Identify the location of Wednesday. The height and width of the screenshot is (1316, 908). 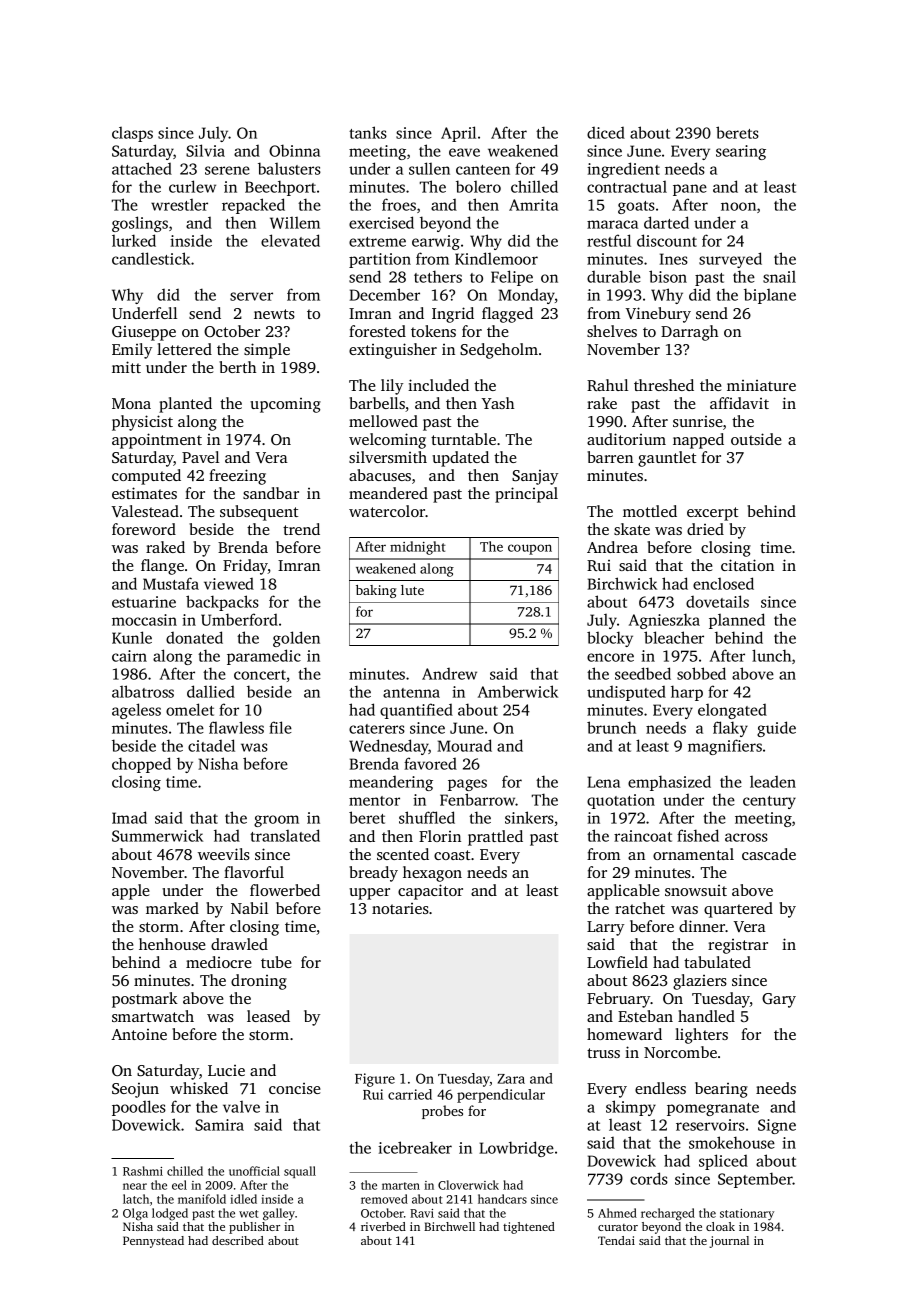
(389, 747).
